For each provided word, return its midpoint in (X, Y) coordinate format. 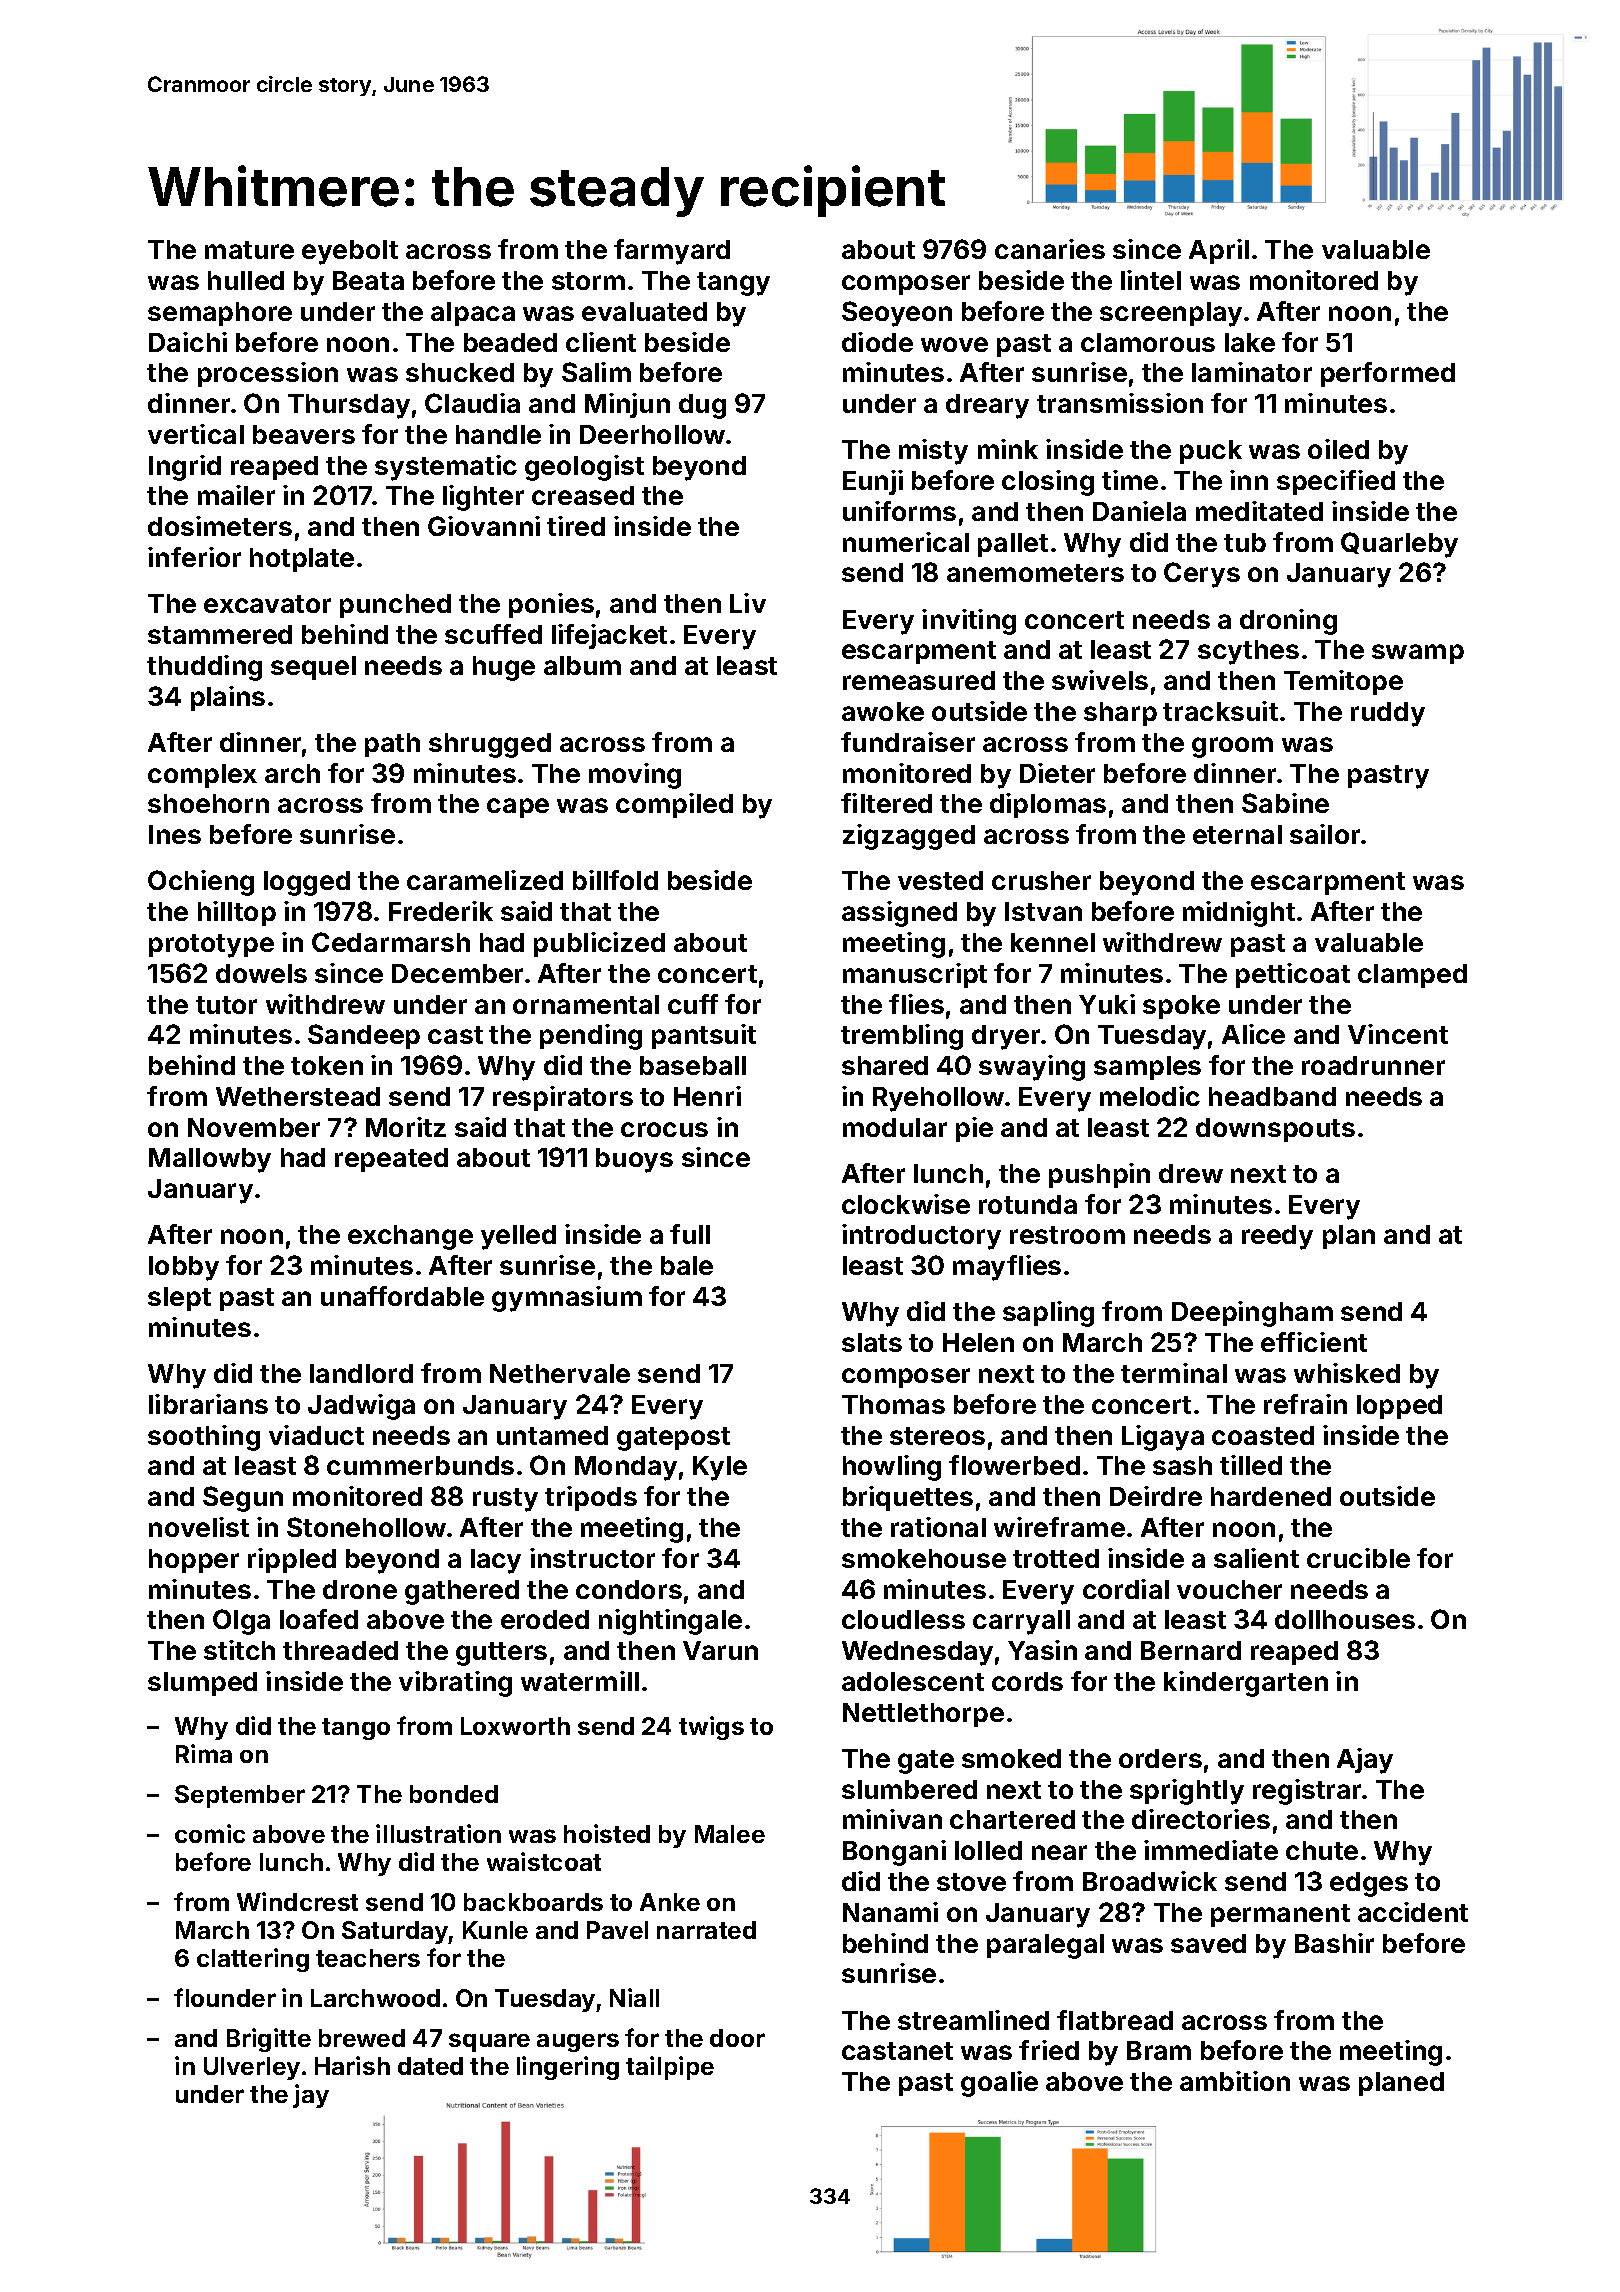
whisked (1347, 1373)
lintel (1151, 280)
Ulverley (252, 2068)
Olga (241, 1622)
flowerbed (1014, 1465)
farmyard (672, 252)
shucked (460, 372)
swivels (1100, 680)
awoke (883, 711)
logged (307, 883)
